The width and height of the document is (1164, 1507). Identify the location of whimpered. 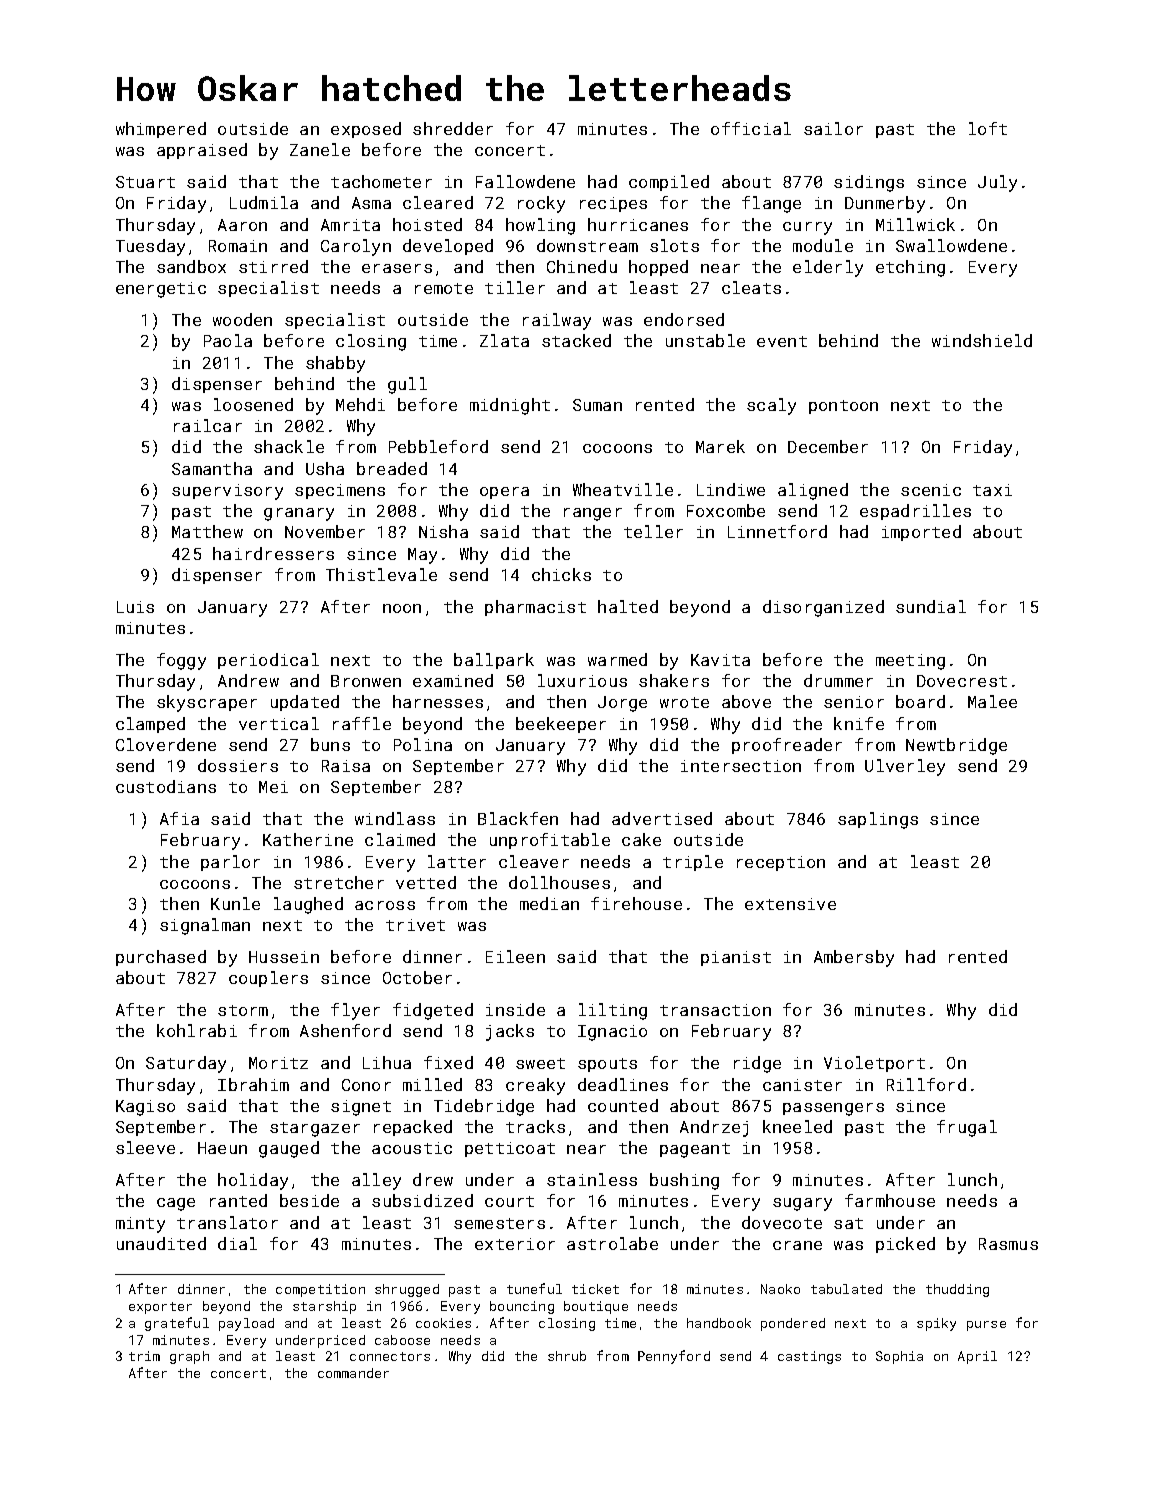
(161, 130).
